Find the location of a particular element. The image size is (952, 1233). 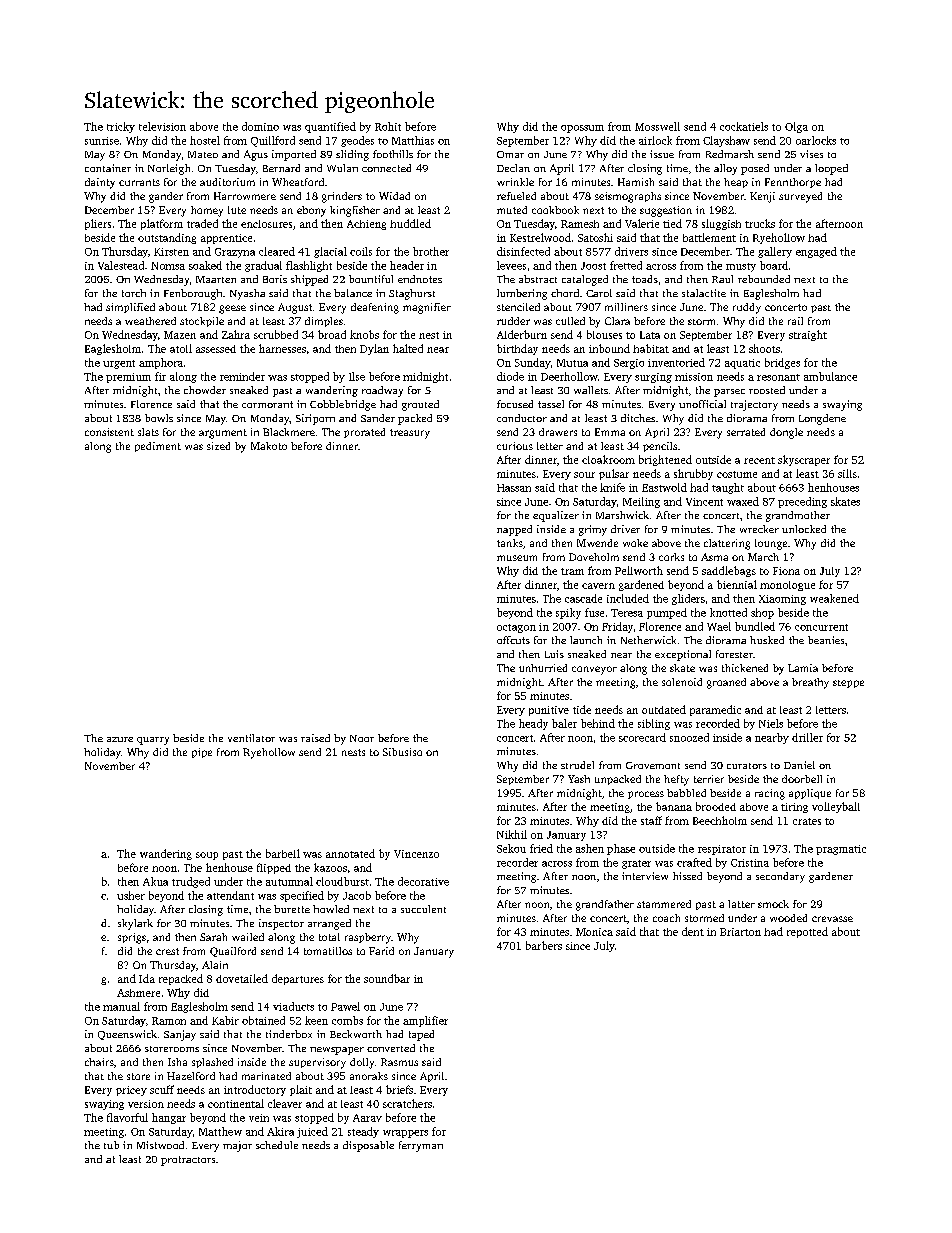

Widad is located at coordinates (394, 196).
